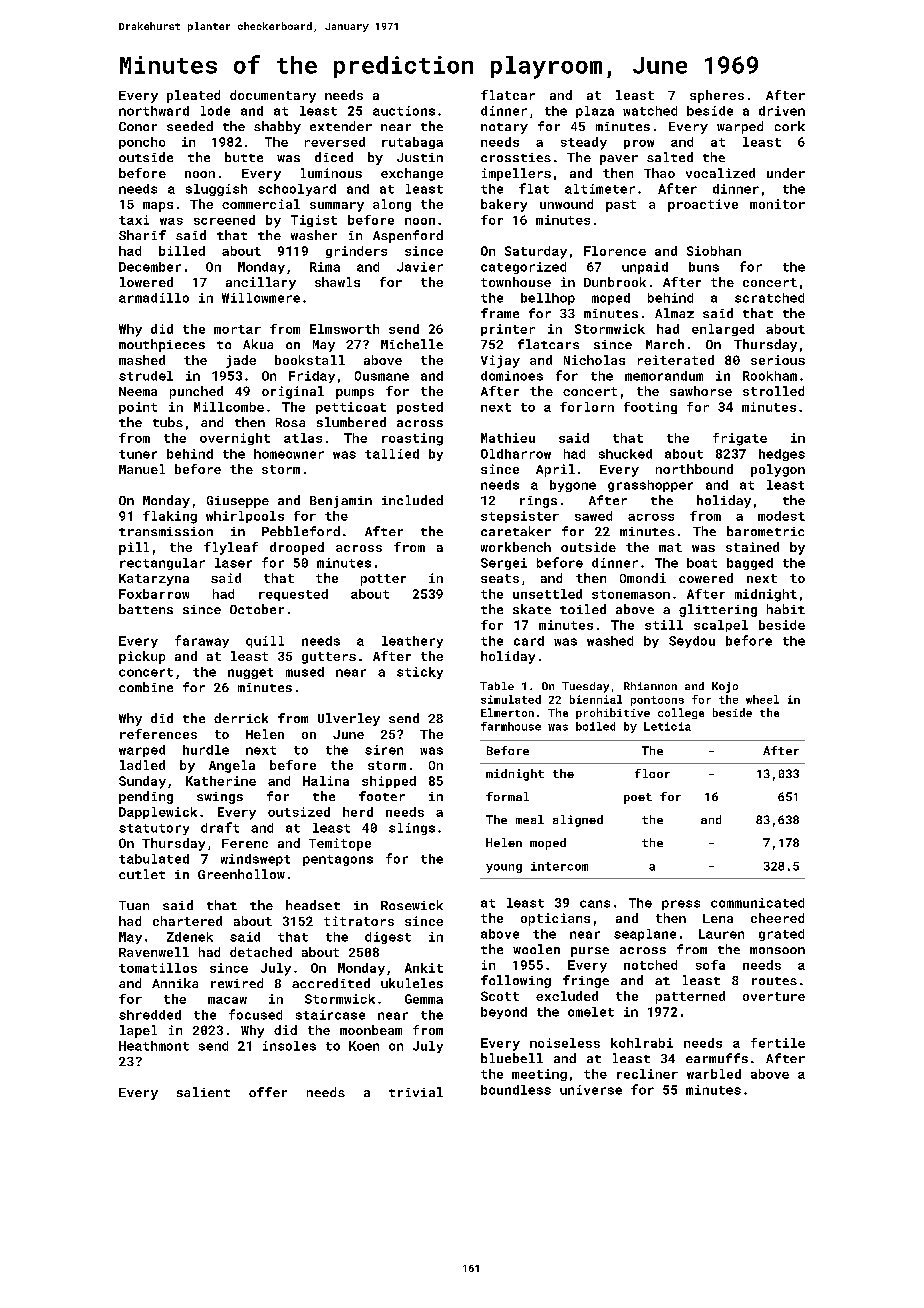 The height and width of the screenshot is (1308, 924). What do you see at coordinates (273, 96) in the screenshot?
I see `documentary` at bounding box center [273, 96].
